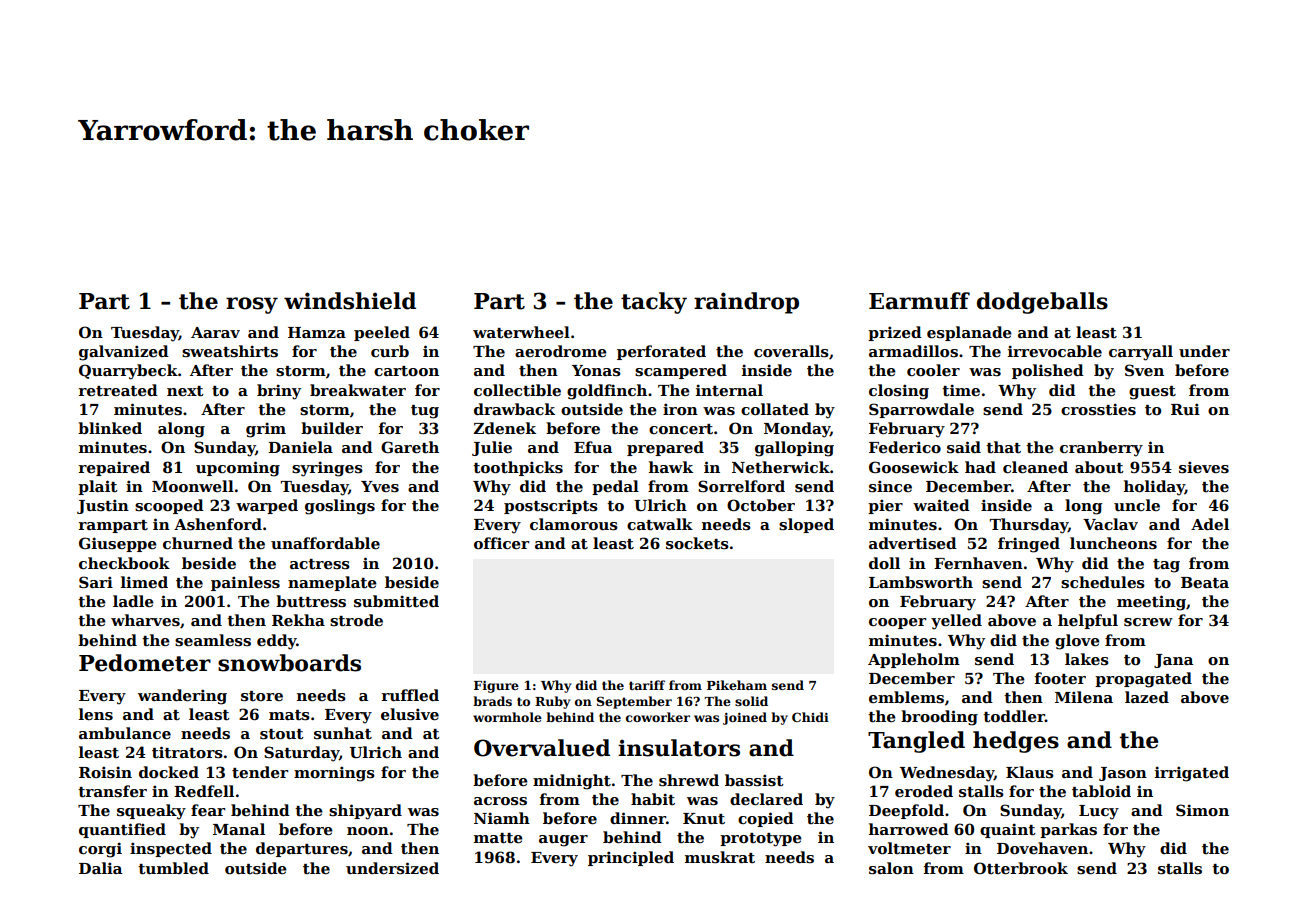 Image resolution: width=1308 pixels, height=924 pixels. What do you see at coordinates (1192, 774) in the image?
I see `irrigated` at bounding box center [1192, 774].
